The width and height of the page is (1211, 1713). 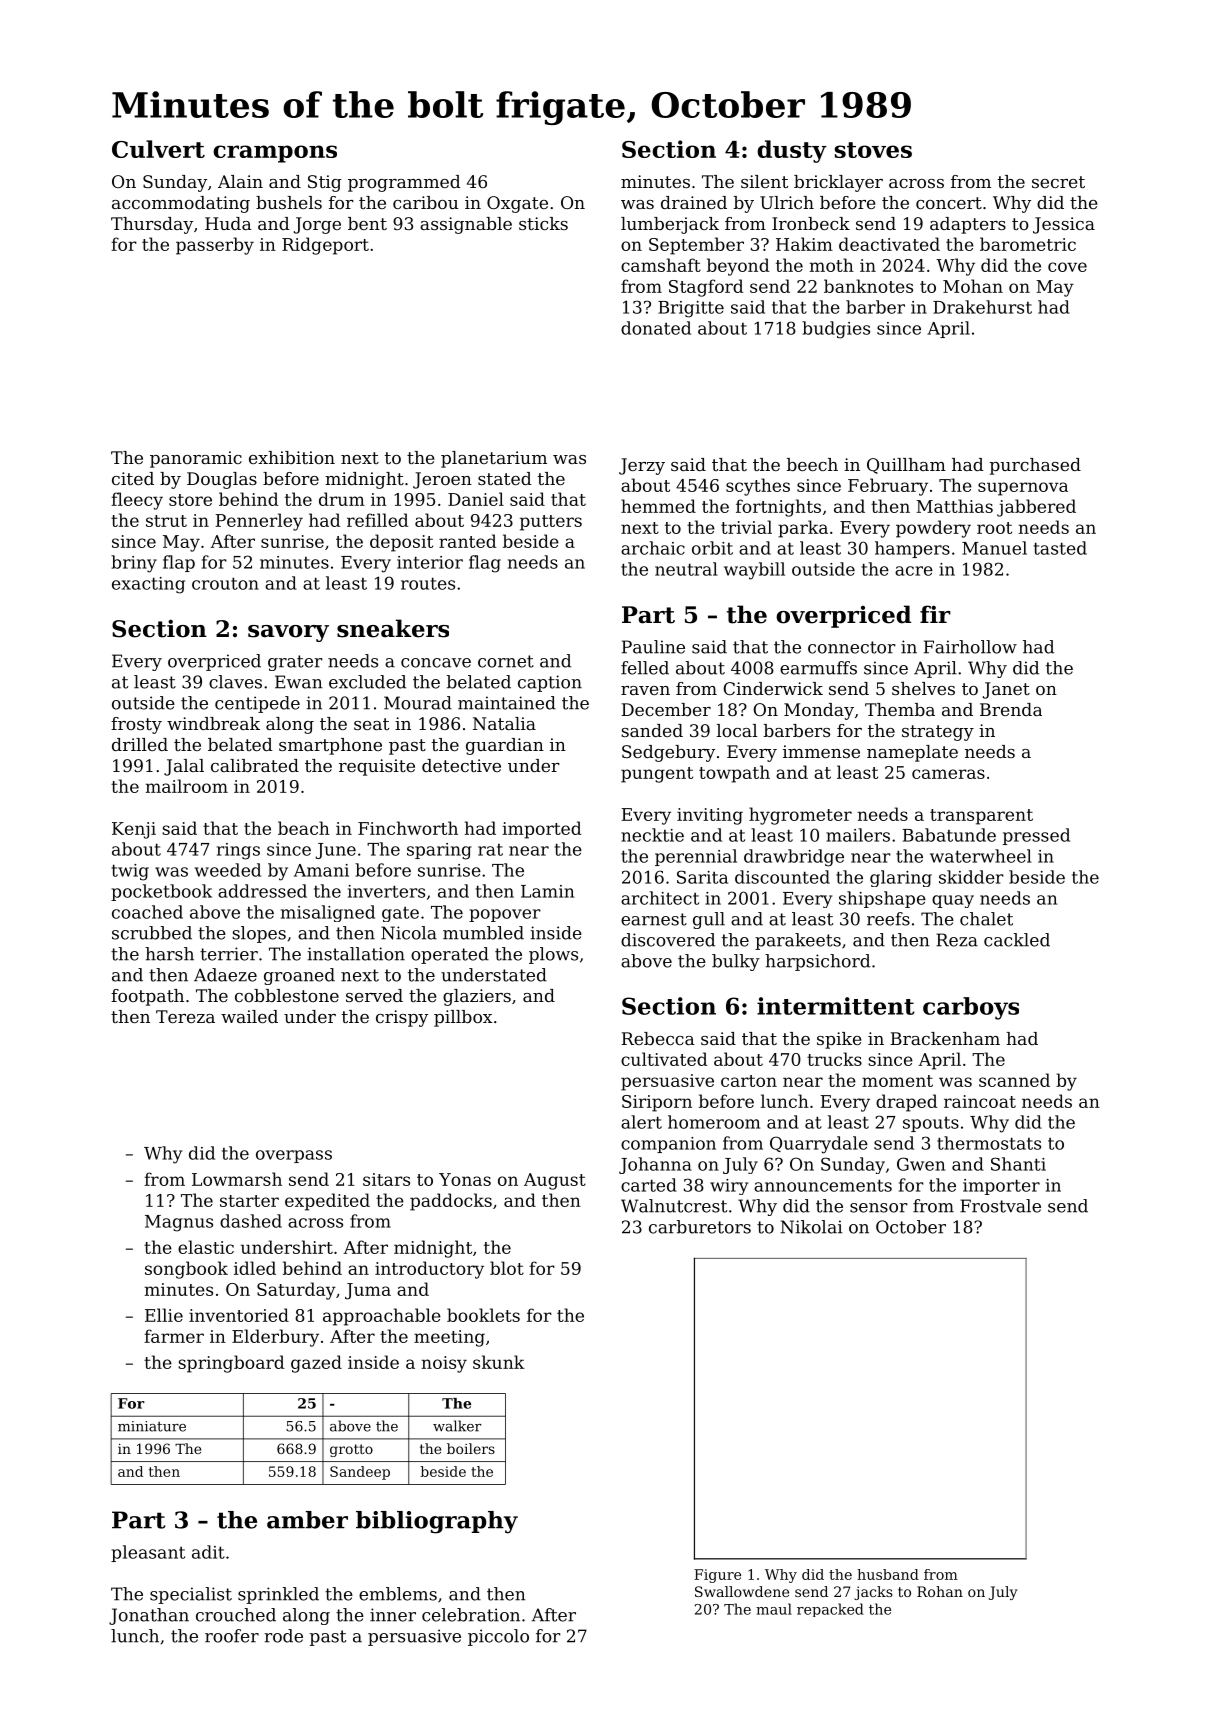 What do you see at coordinates (457, 1426) in the page?
I see `walker` at bounding box center [457, 1426].
